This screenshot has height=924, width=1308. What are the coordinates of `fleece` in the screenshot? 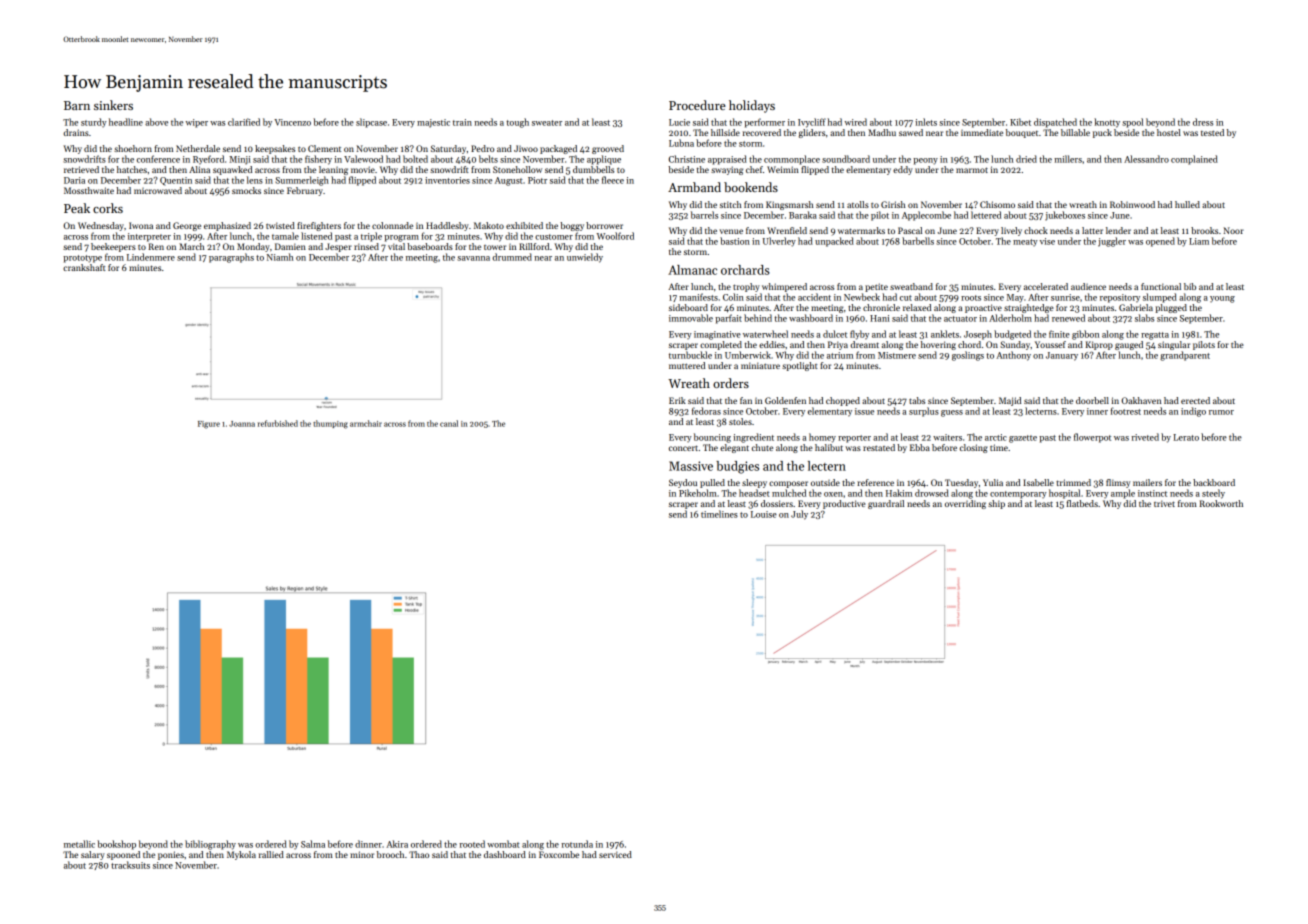 It's located at (613, 180).
